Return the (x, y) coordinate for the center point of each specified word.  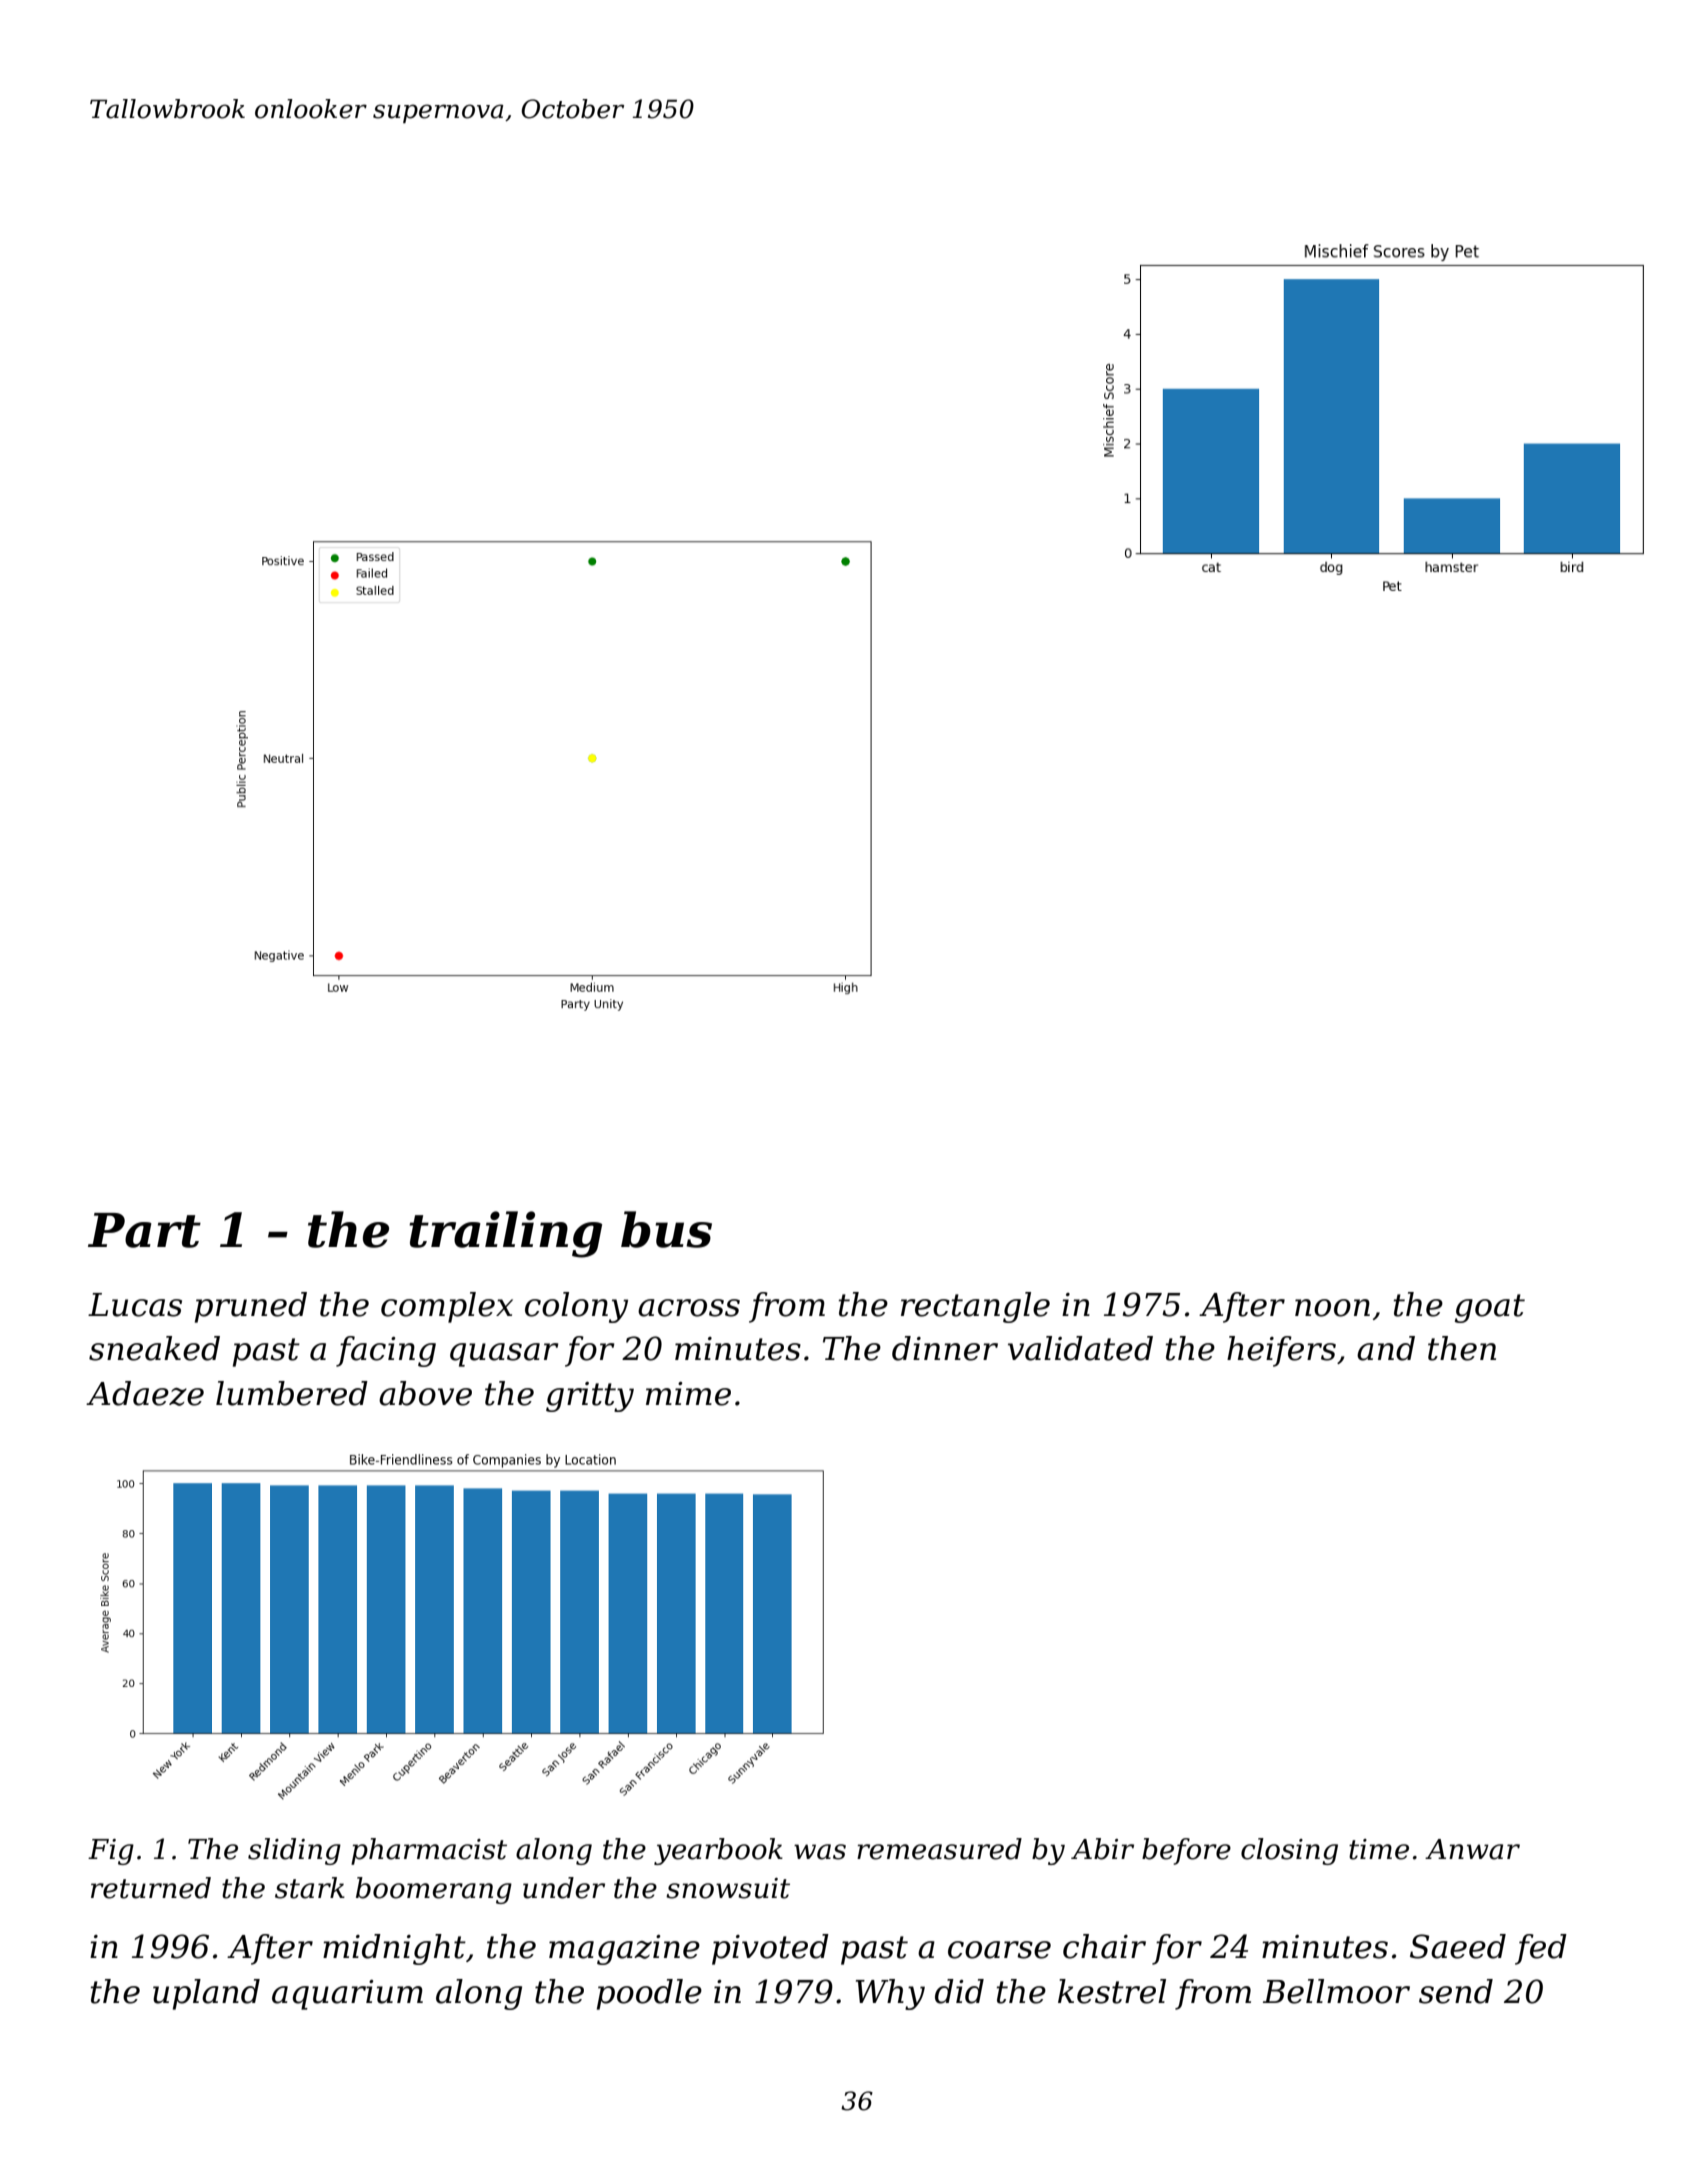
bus (666, 1229)
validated (1080, 1348)
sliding (294, 1851)
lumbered (292, 1393)
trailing (505, 1234)
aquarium (347, 1995)
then (1462, 1348)
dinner (945, 1348)
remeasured (939, 1849)
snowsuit (728, 1888)
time (1379, 1849)
